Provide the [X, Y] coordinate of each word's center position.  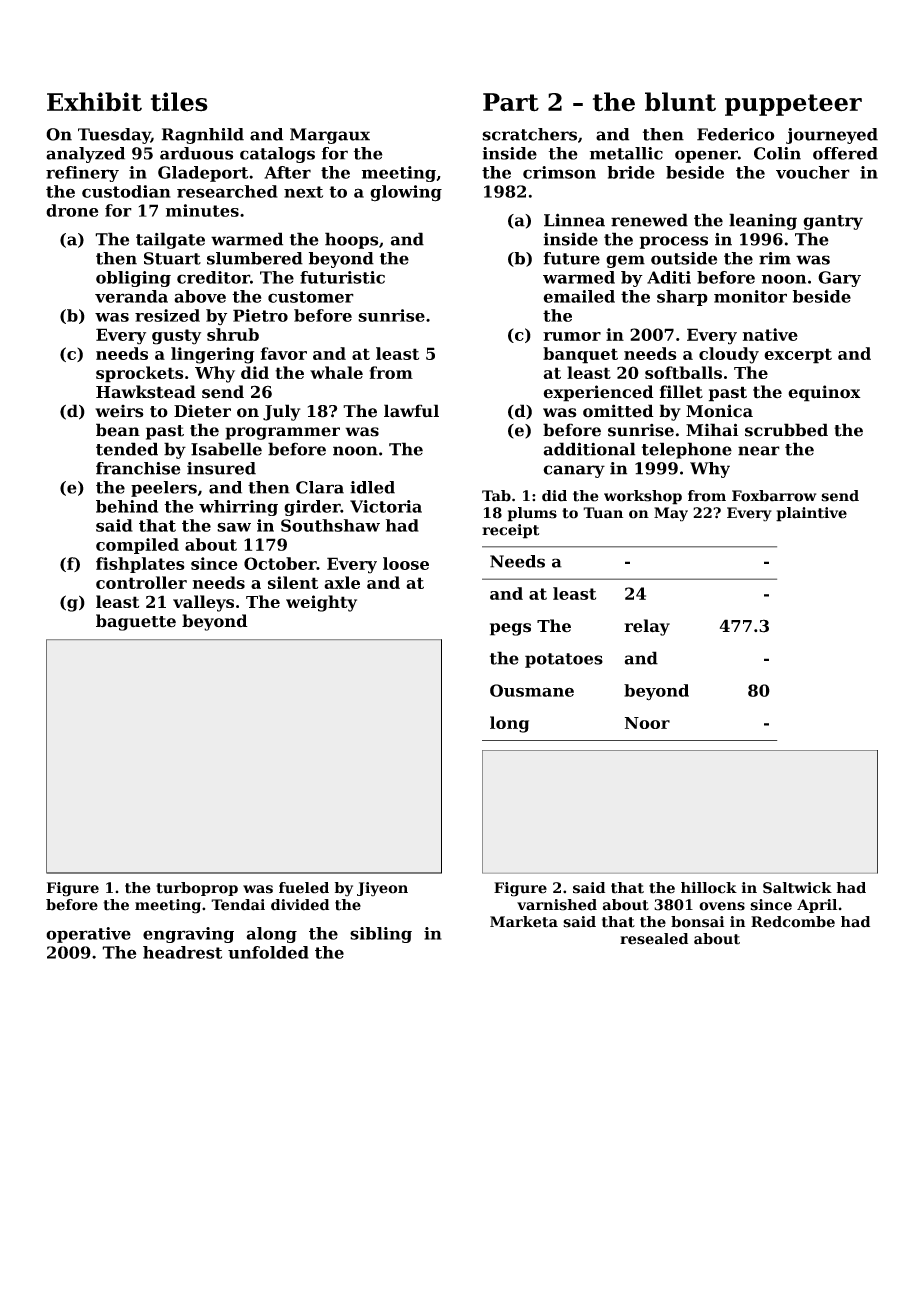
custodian [126, 191]
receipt [510, 531]
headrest [182, 952]
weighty [321, 603]
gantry [833, 222]
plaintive [811, 514]
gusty [176, 337]
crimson [559, 172]
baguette [136, 622]
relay [647, 627]
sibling [381, 935]
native [770, 334]
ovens [722, 906]
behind [127, 506]
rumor [572, 336]
